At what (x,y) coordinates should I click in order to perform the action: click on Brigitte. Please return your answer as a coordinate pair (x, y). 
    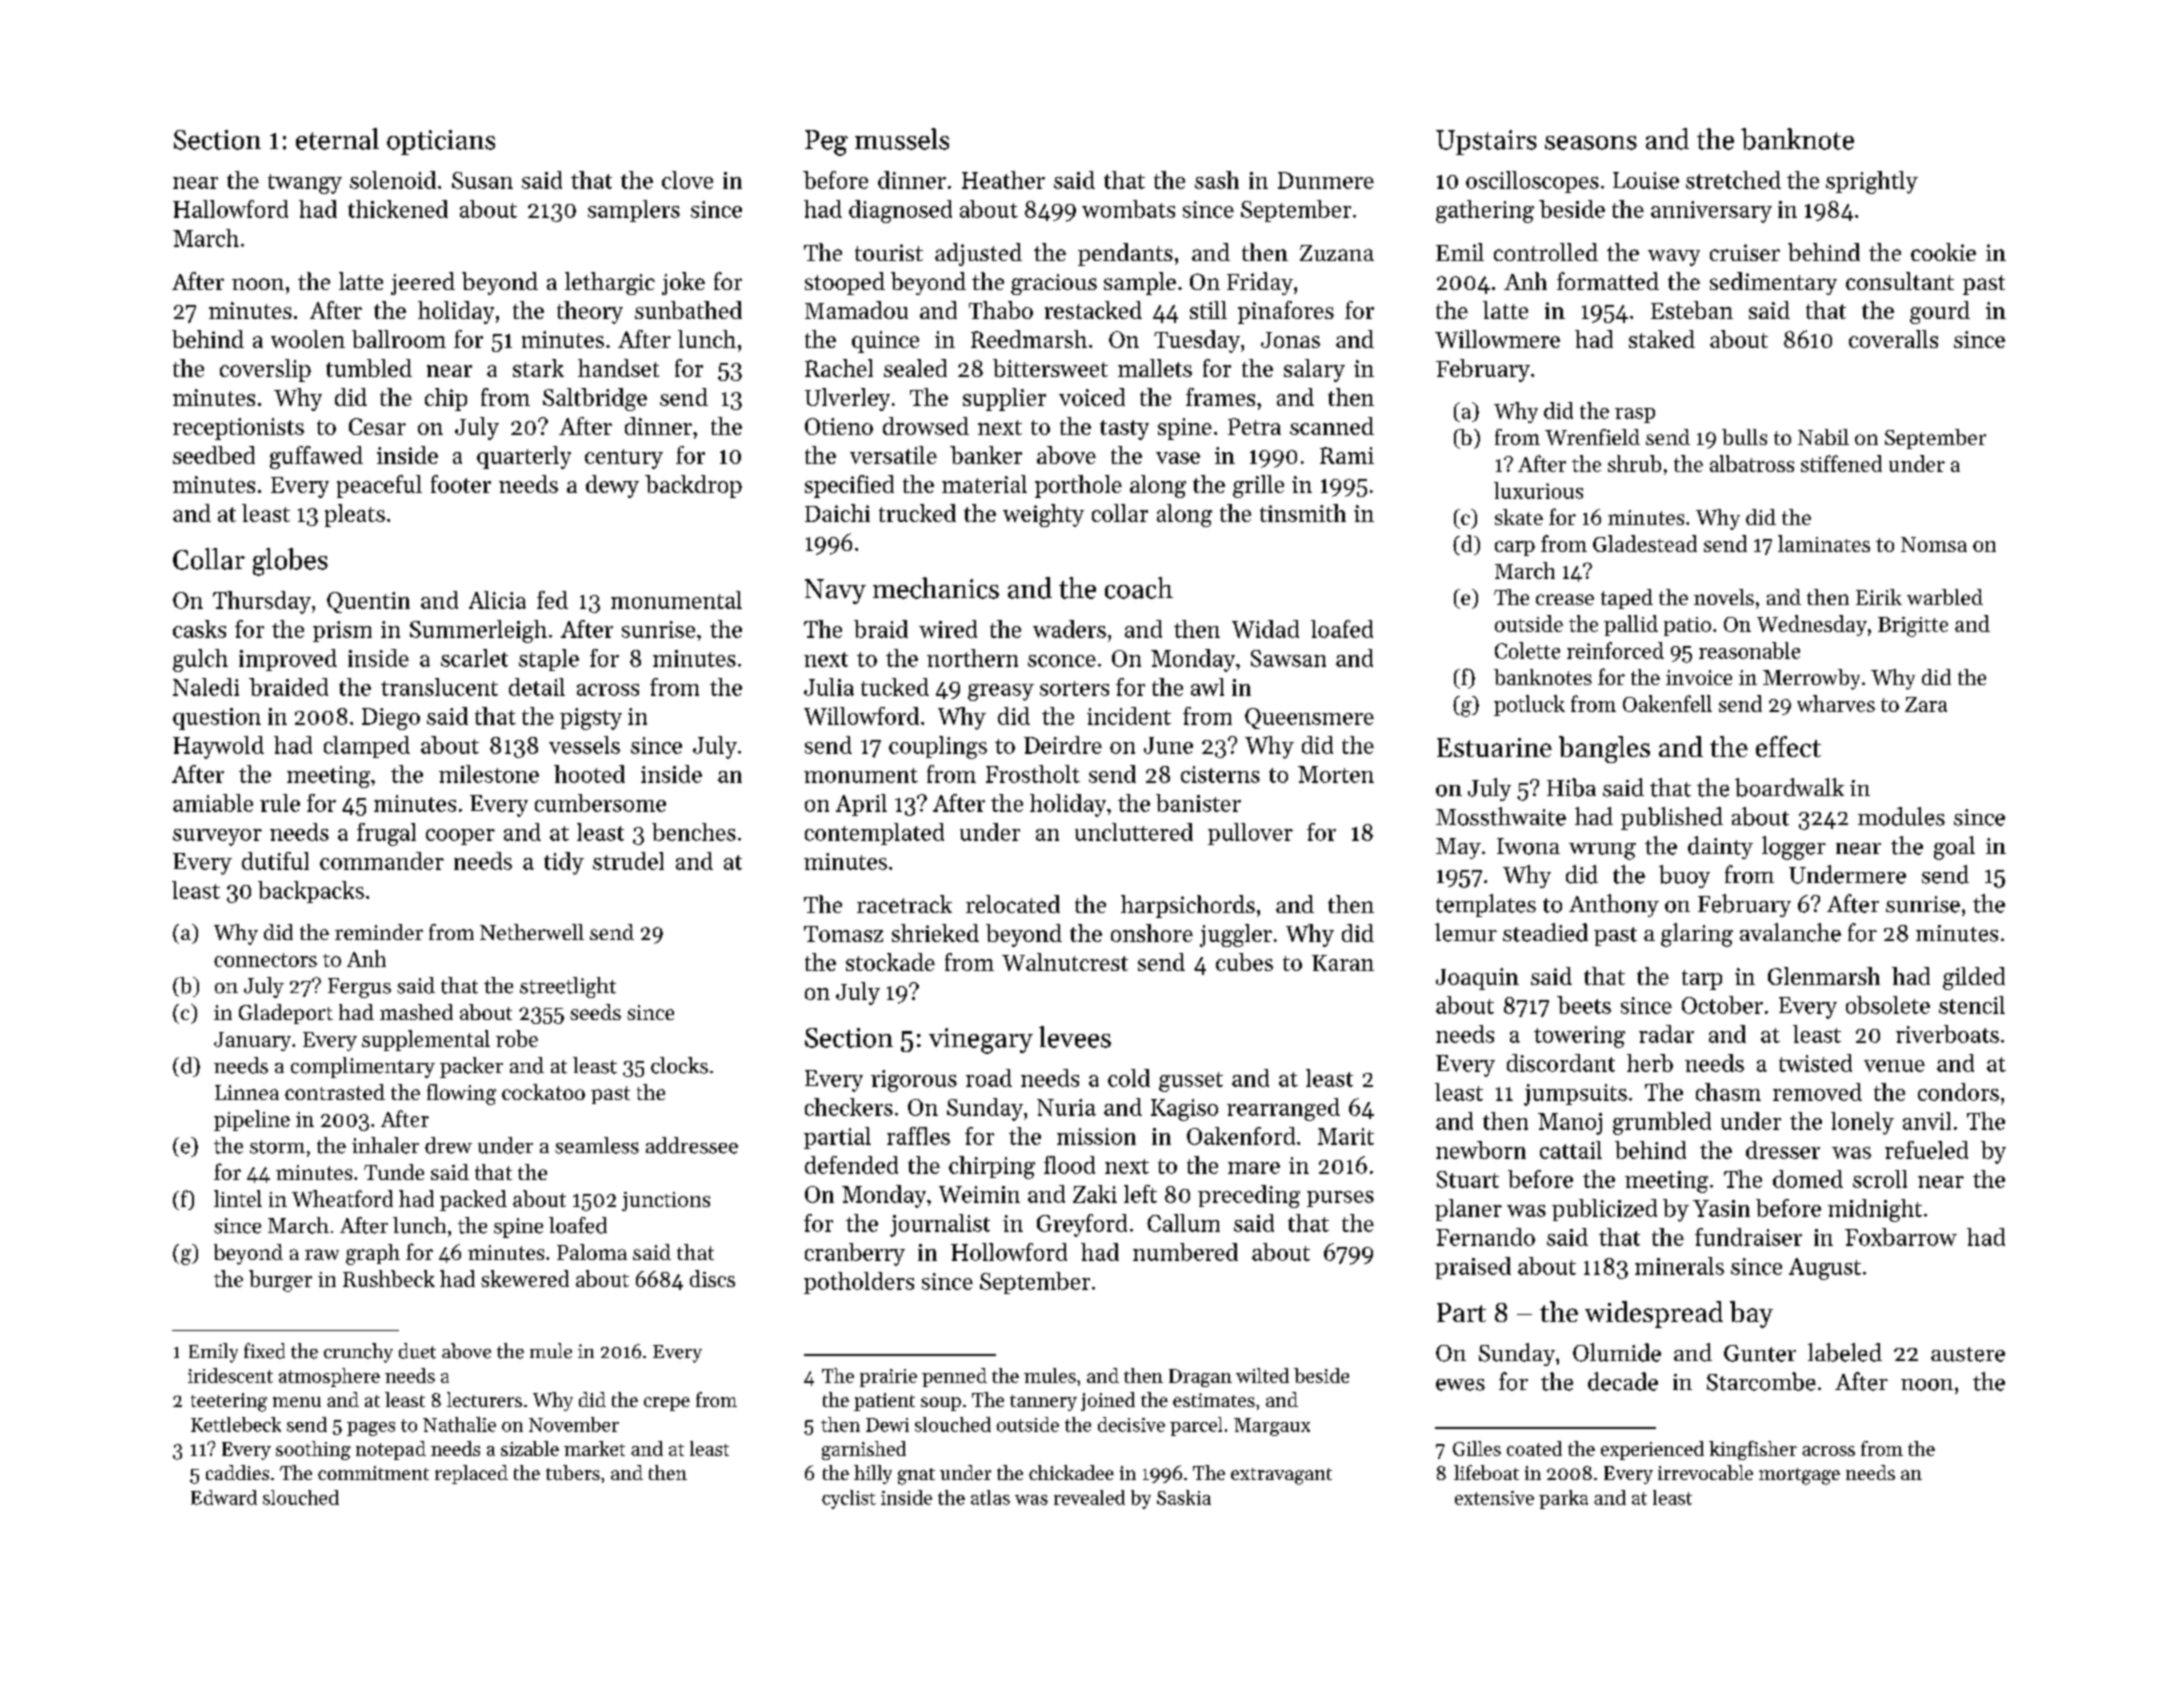
    Looking at the image, I should click on (1913, 627).
